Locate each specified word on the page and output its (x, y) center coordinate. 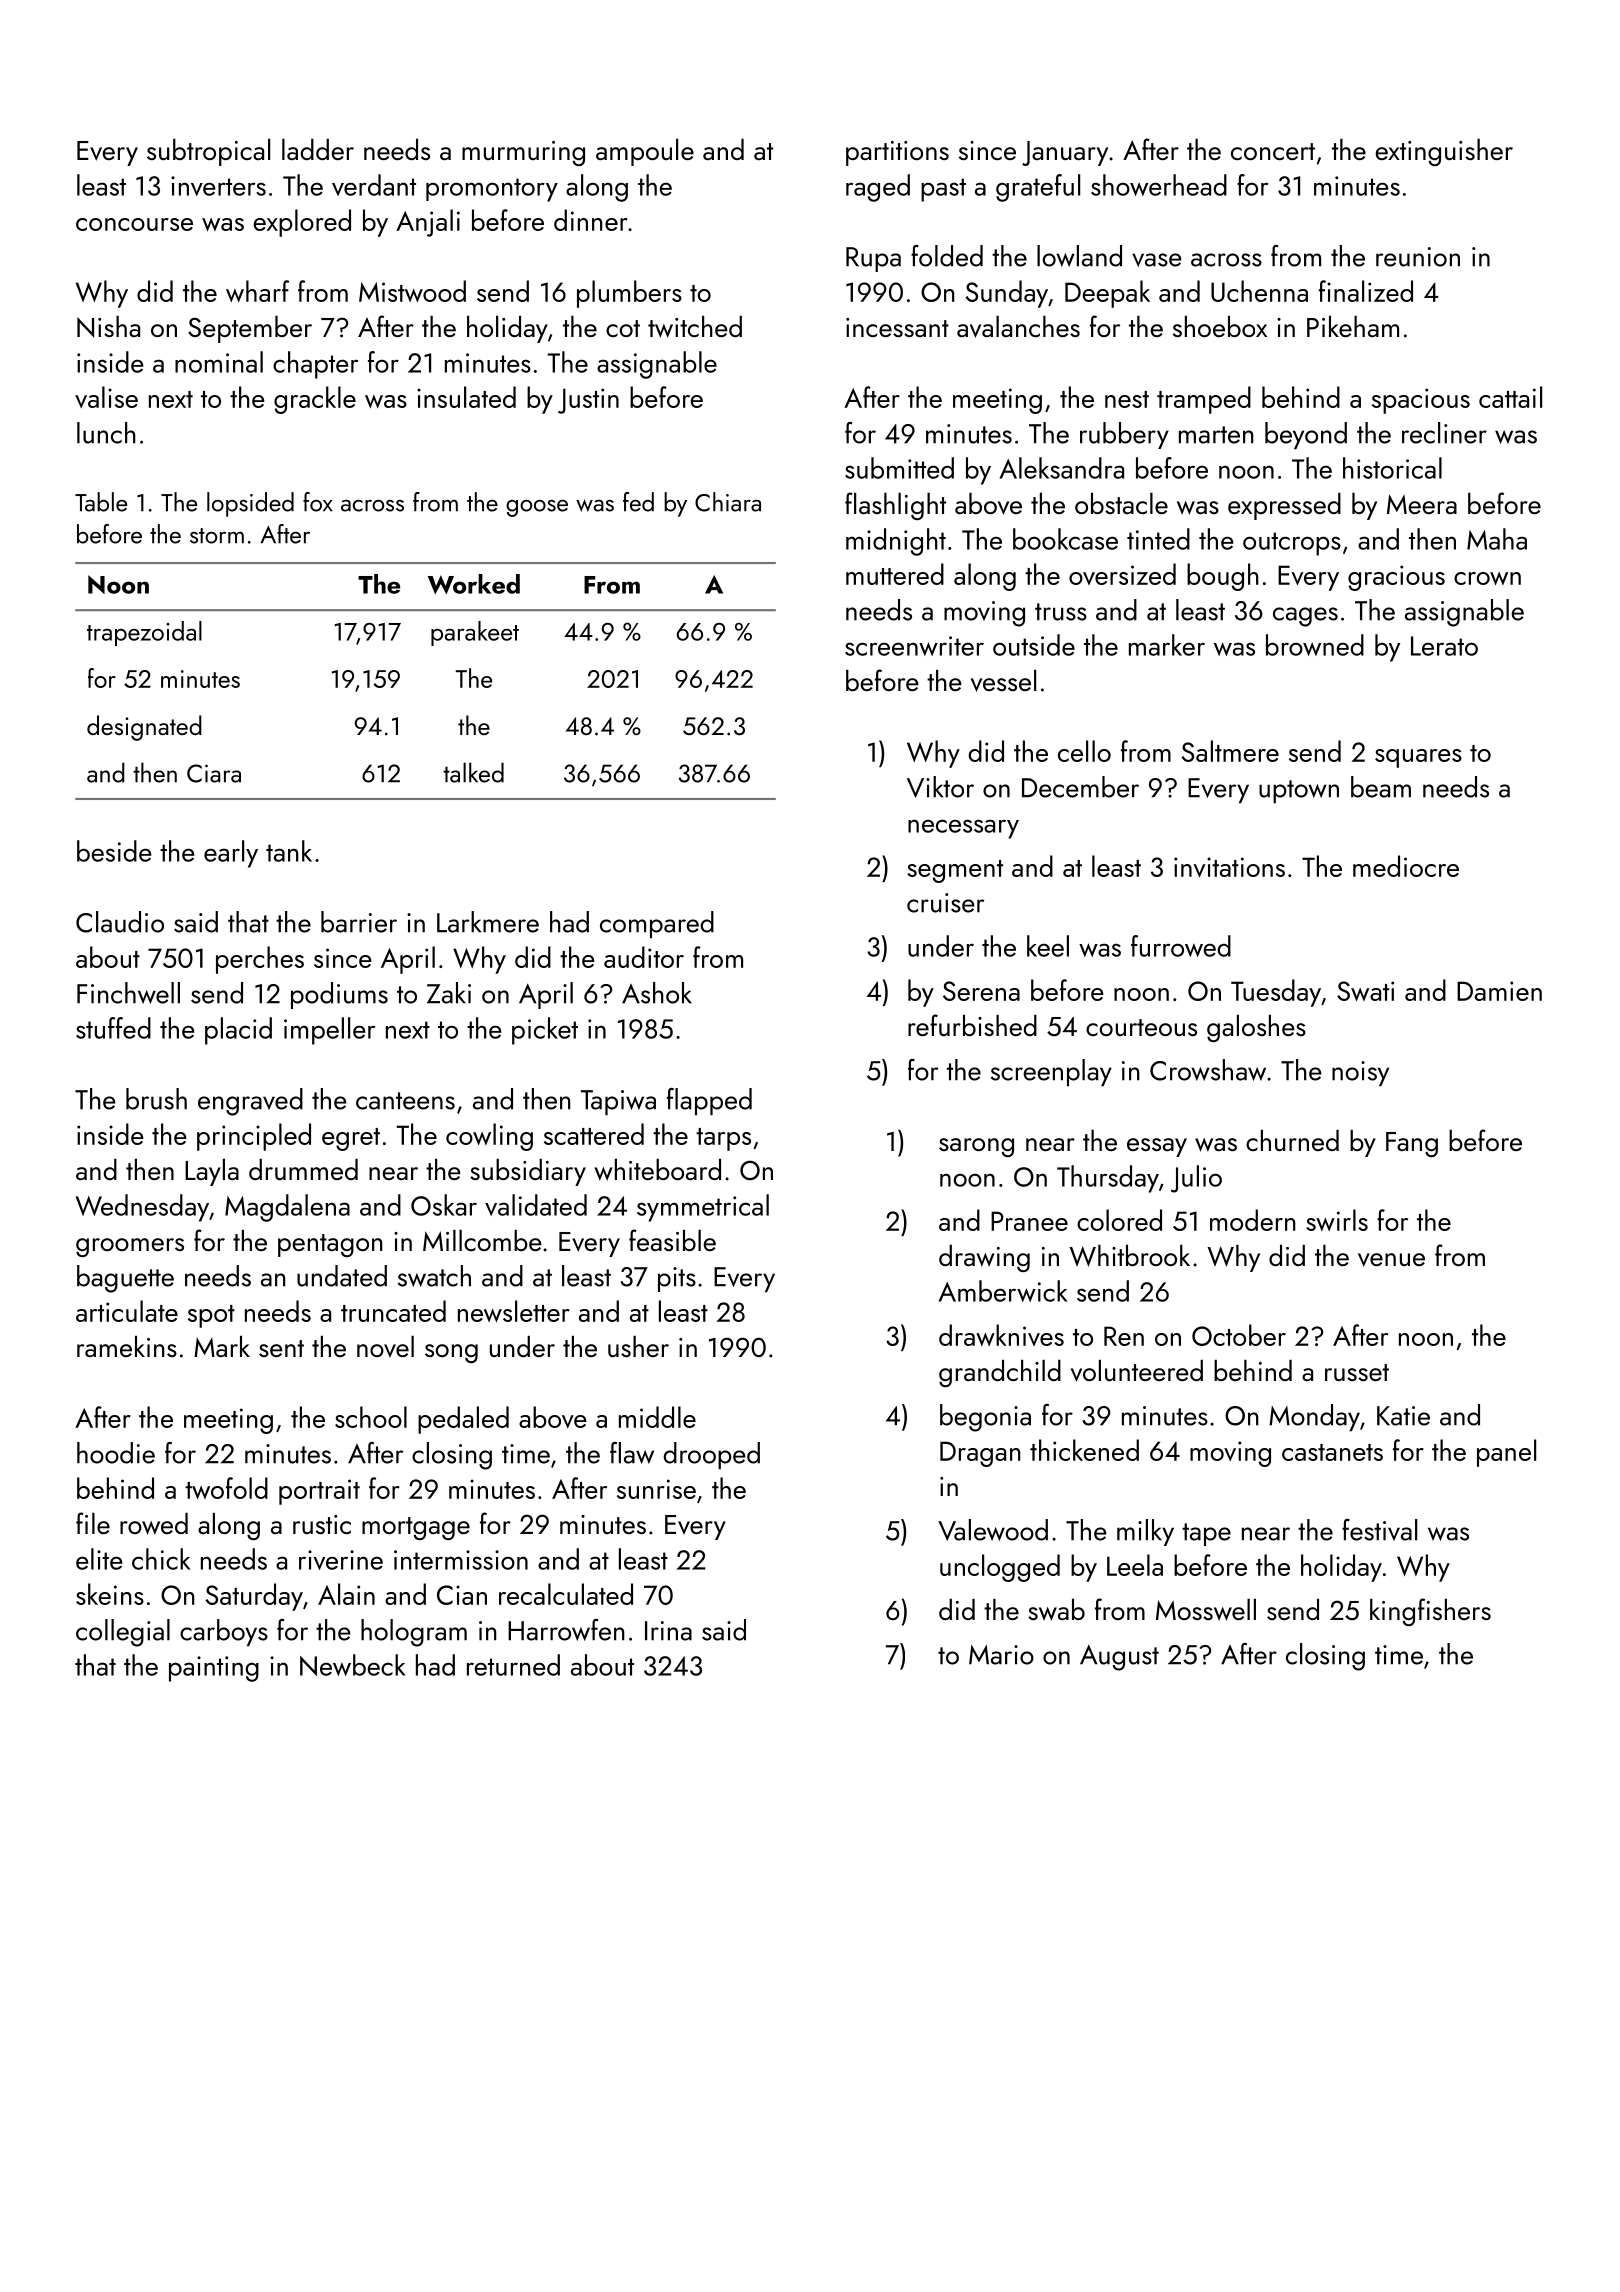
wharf (257, 291)
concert (1273, 151)
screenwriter (914, 646)
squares (1418, 758)
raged (878, 188)
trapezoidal (144, 633)
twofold (226, 1488)
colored (1119, 1220)
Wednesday (142, 1208)
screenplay (1051, 1072)
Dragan (980, 1454)
